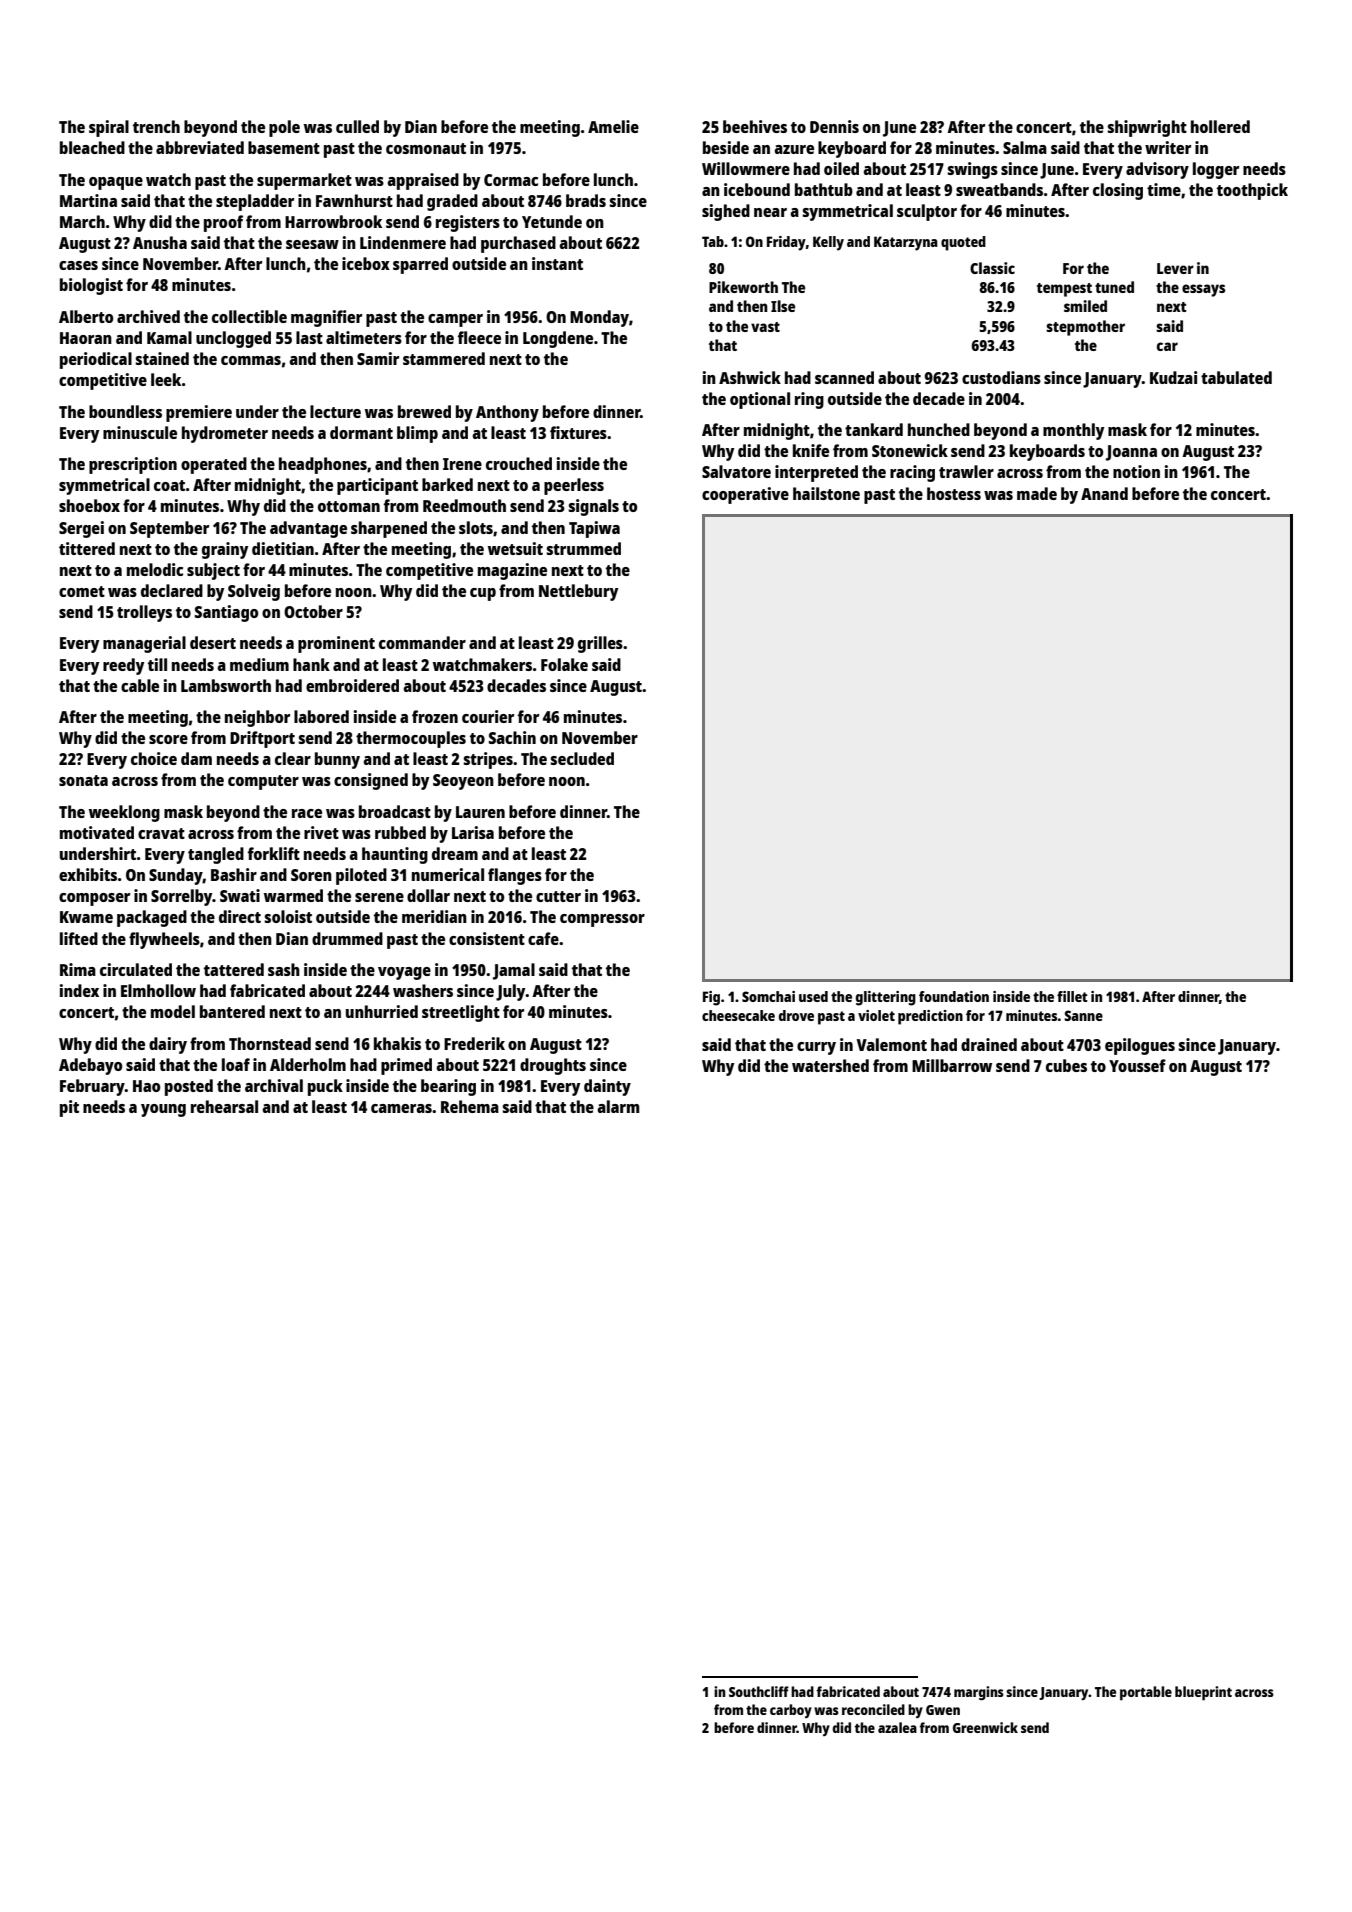  Describe the element at coordinates (873, 1709) in the image. I see `reconciled` at that location.
